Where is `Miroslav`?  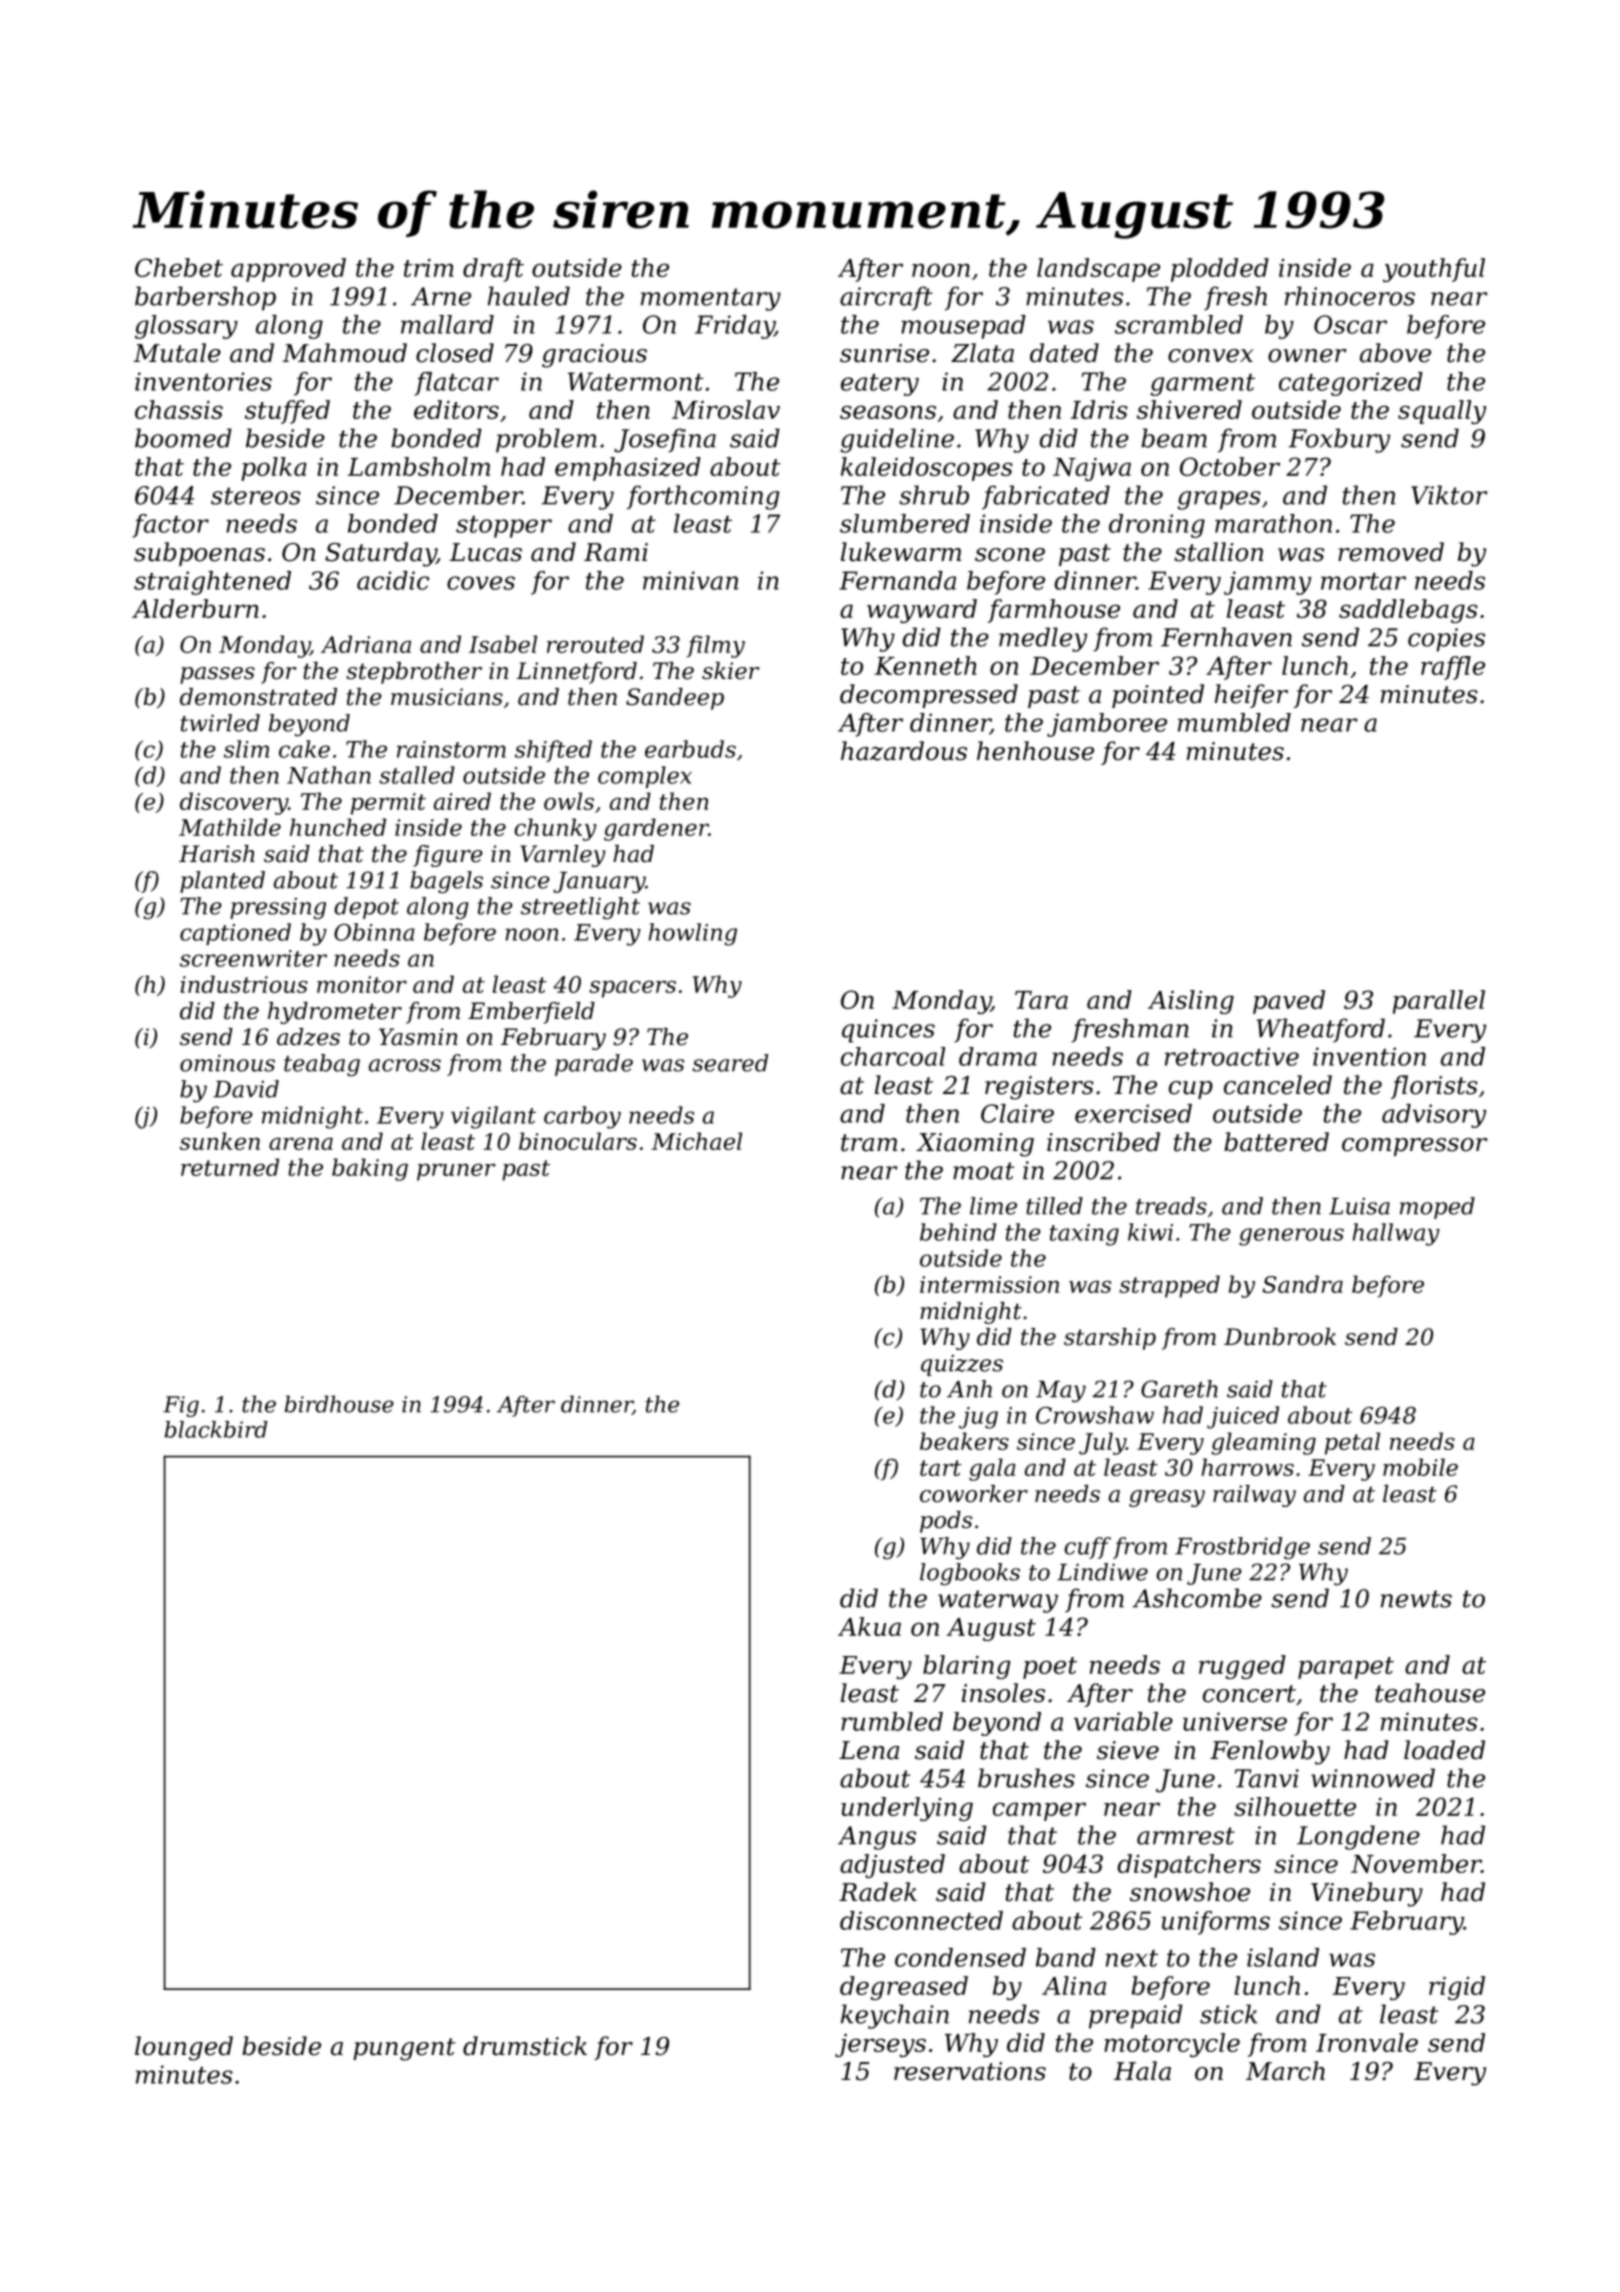
Miroslav is located at coordinates (726, 409).
